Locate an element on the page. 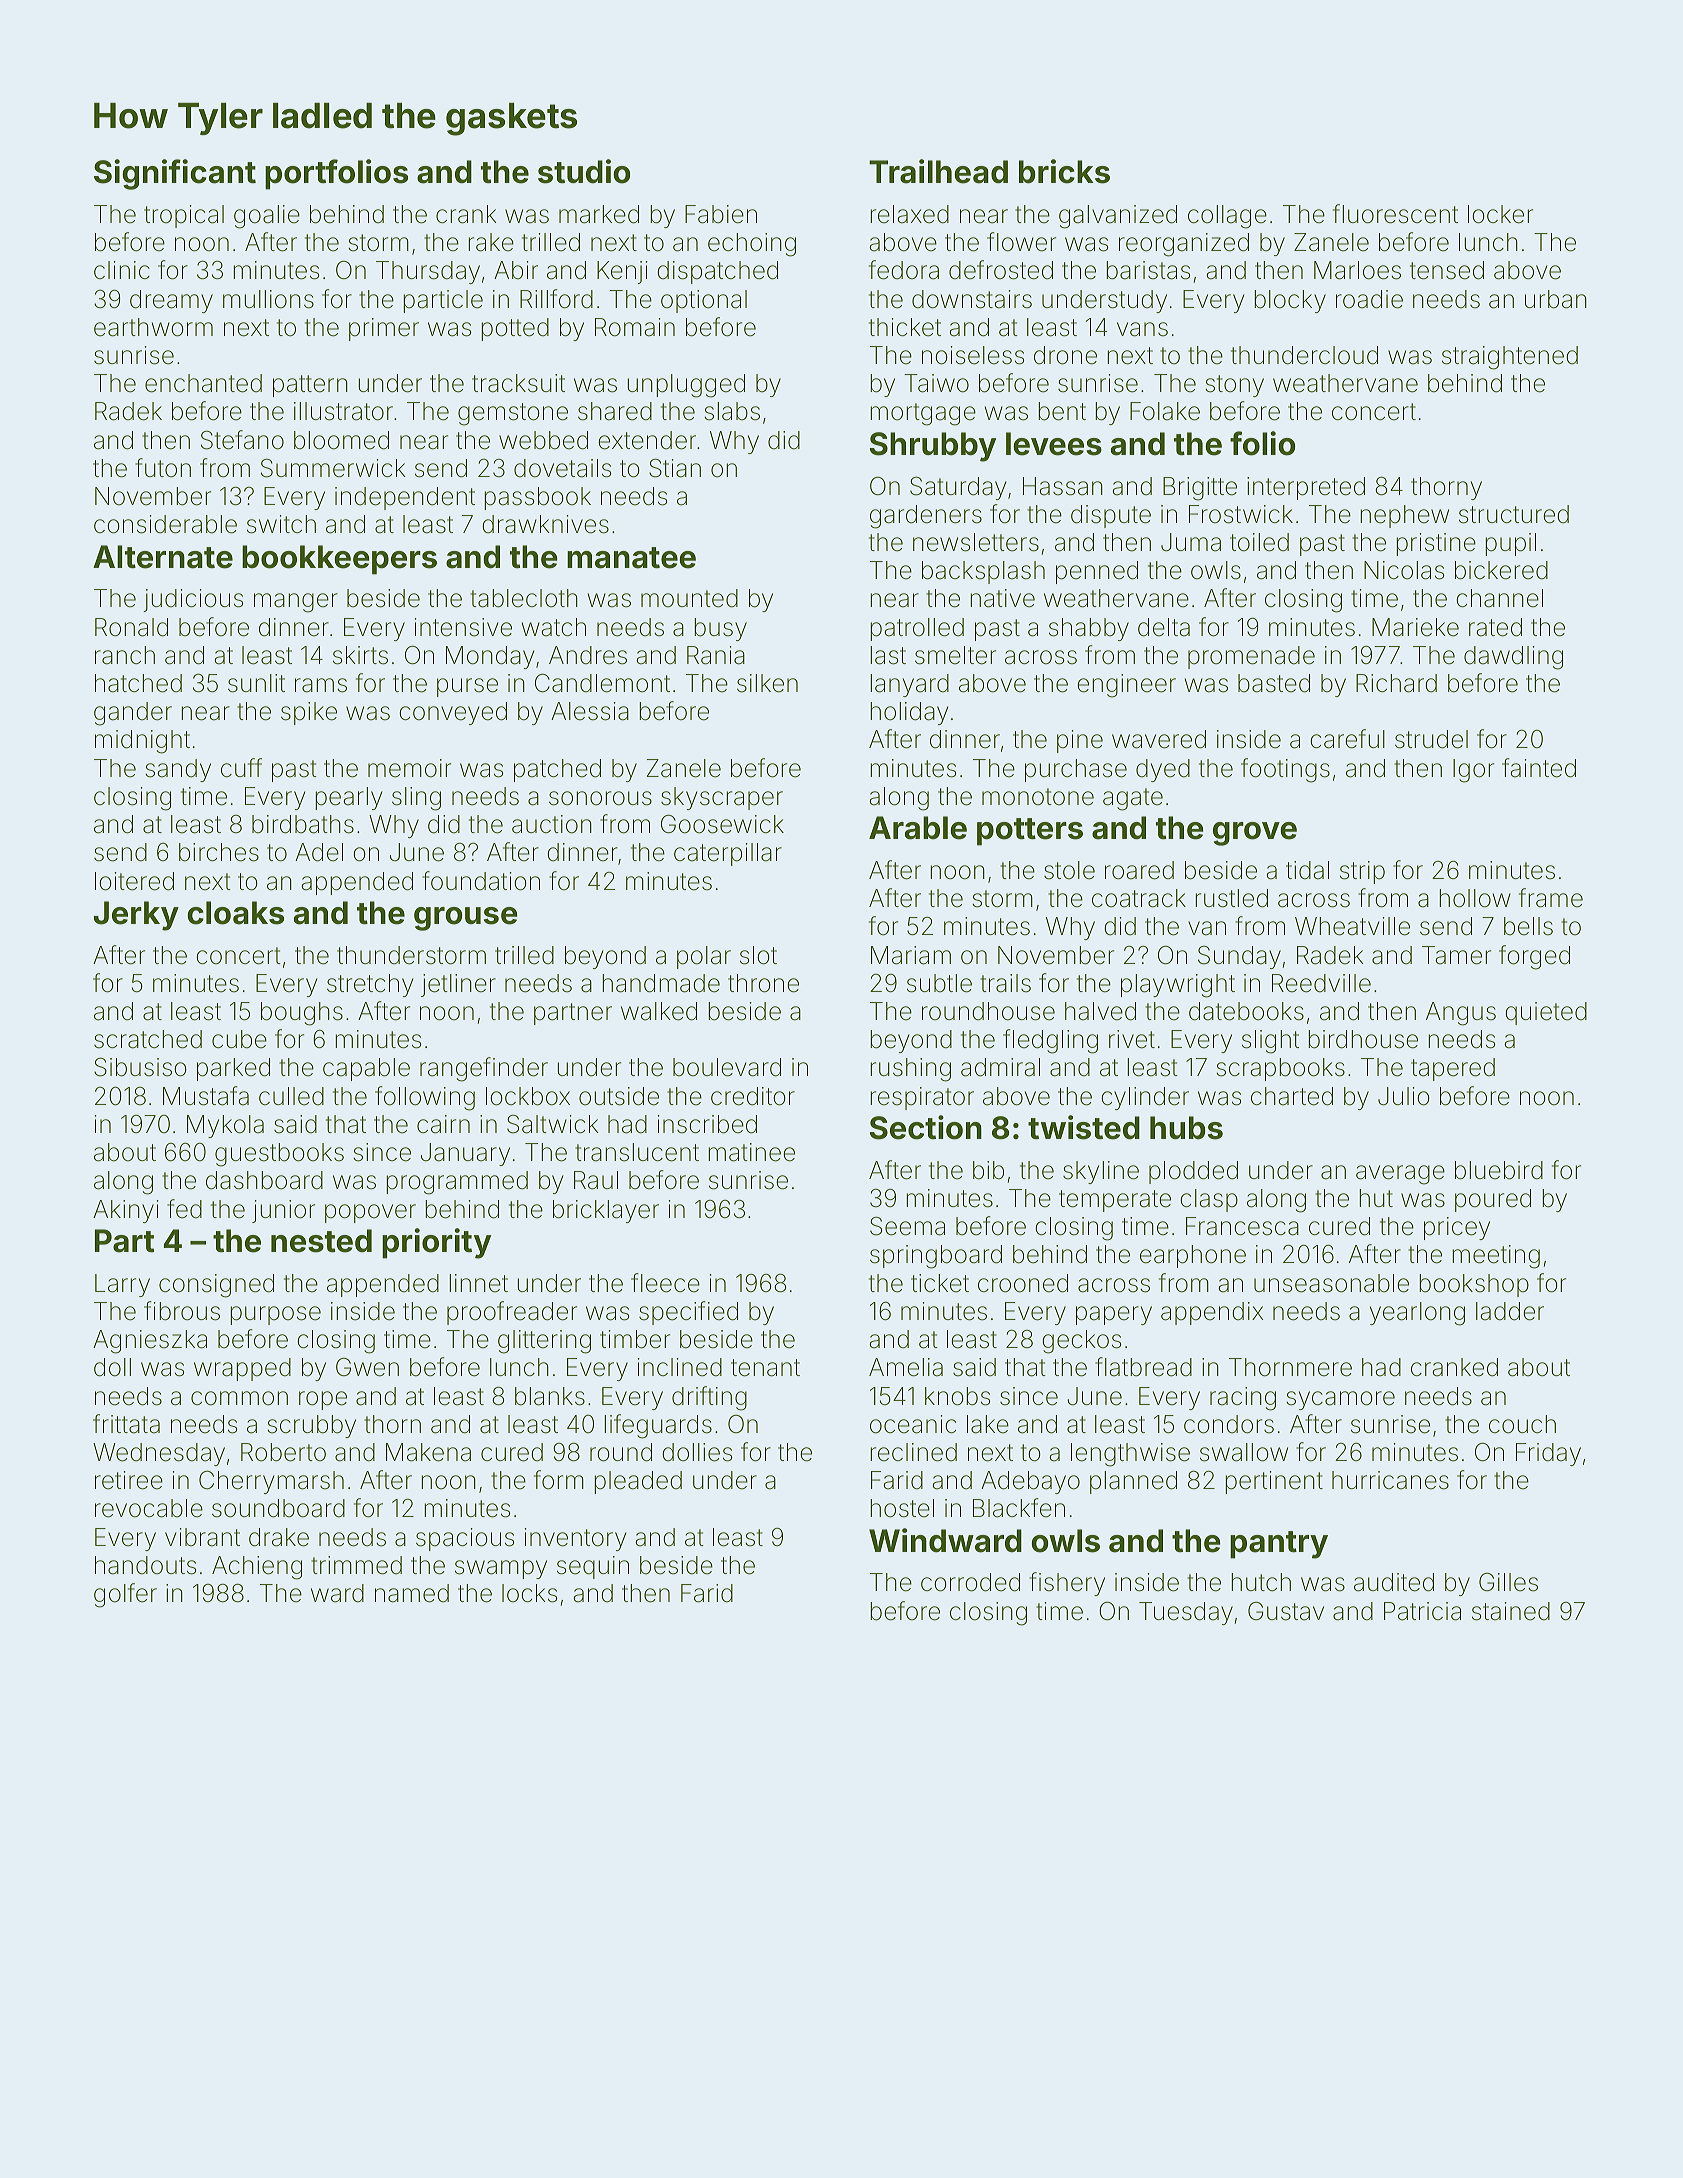  Nicolas is located at coordinates (1404, 570).
